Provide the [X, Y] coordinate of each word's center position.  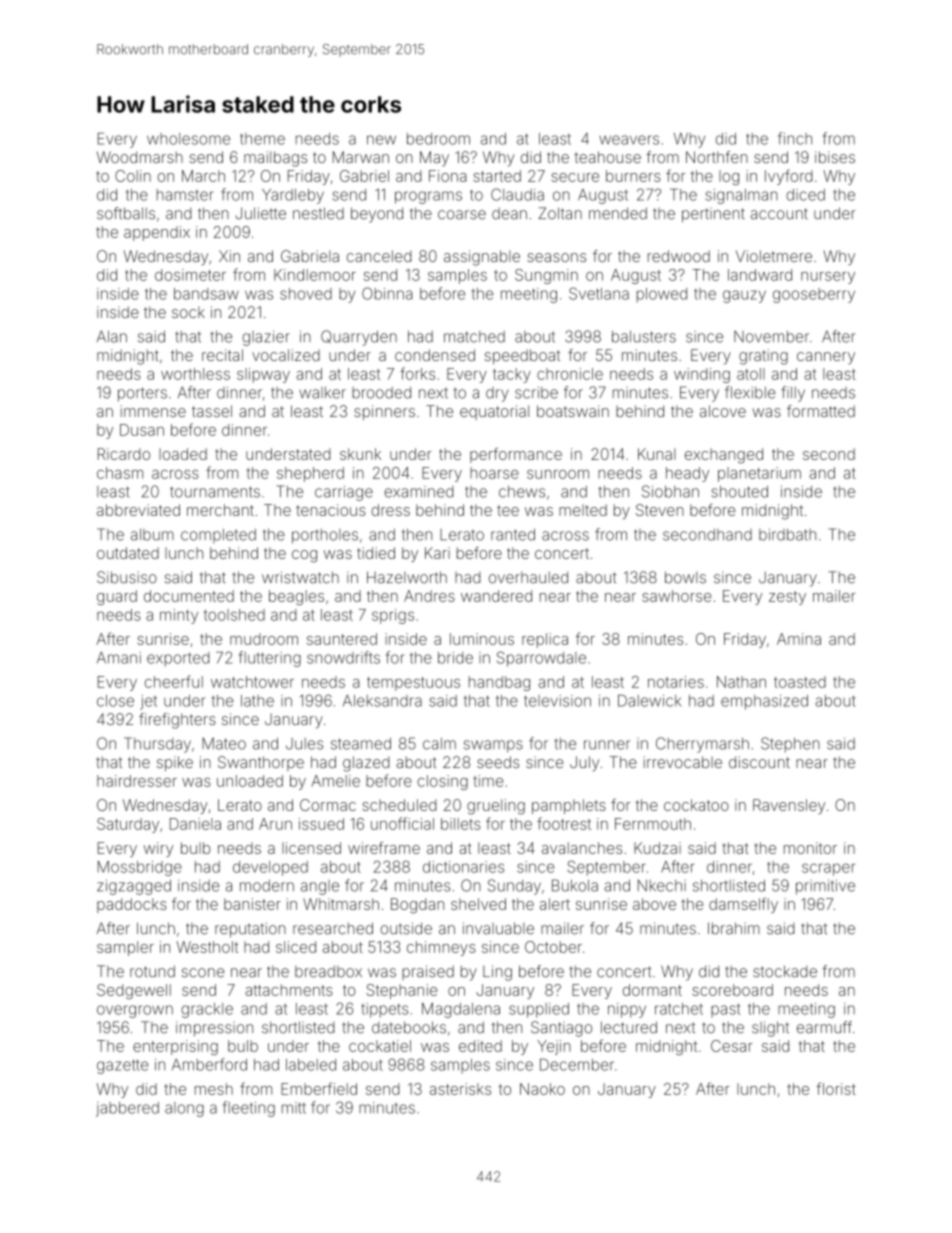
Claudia [517, 194]
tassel [212, 411]
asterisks [460, 1089]
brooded [381, 393]
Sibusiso [127, 577]
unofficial [402, 823]
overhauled [528, 577]
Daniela [195, 824]
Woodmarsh [140, 157]
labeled [311, 1065]
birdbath [787, 534]
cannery [826, 358]
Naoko [542, 1089]
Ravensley [789, 806]
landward [760, 275]
